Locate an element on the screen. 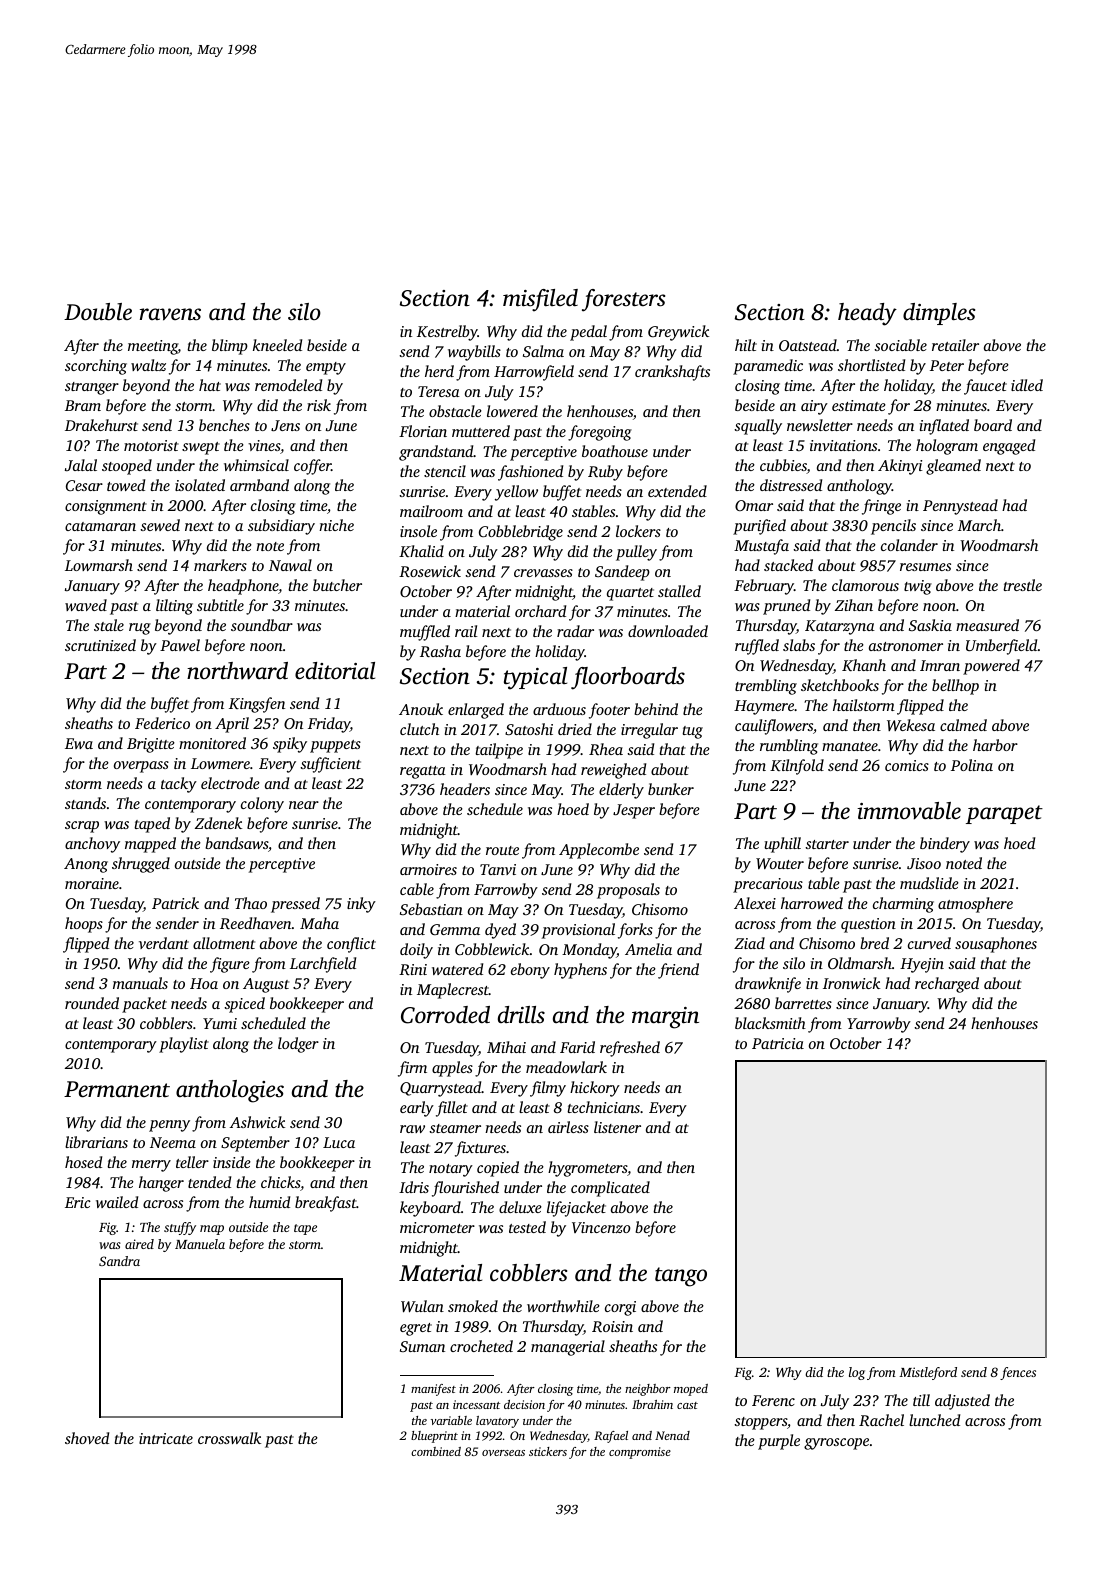  Umberfield is located at coordinates (1002, 647).
